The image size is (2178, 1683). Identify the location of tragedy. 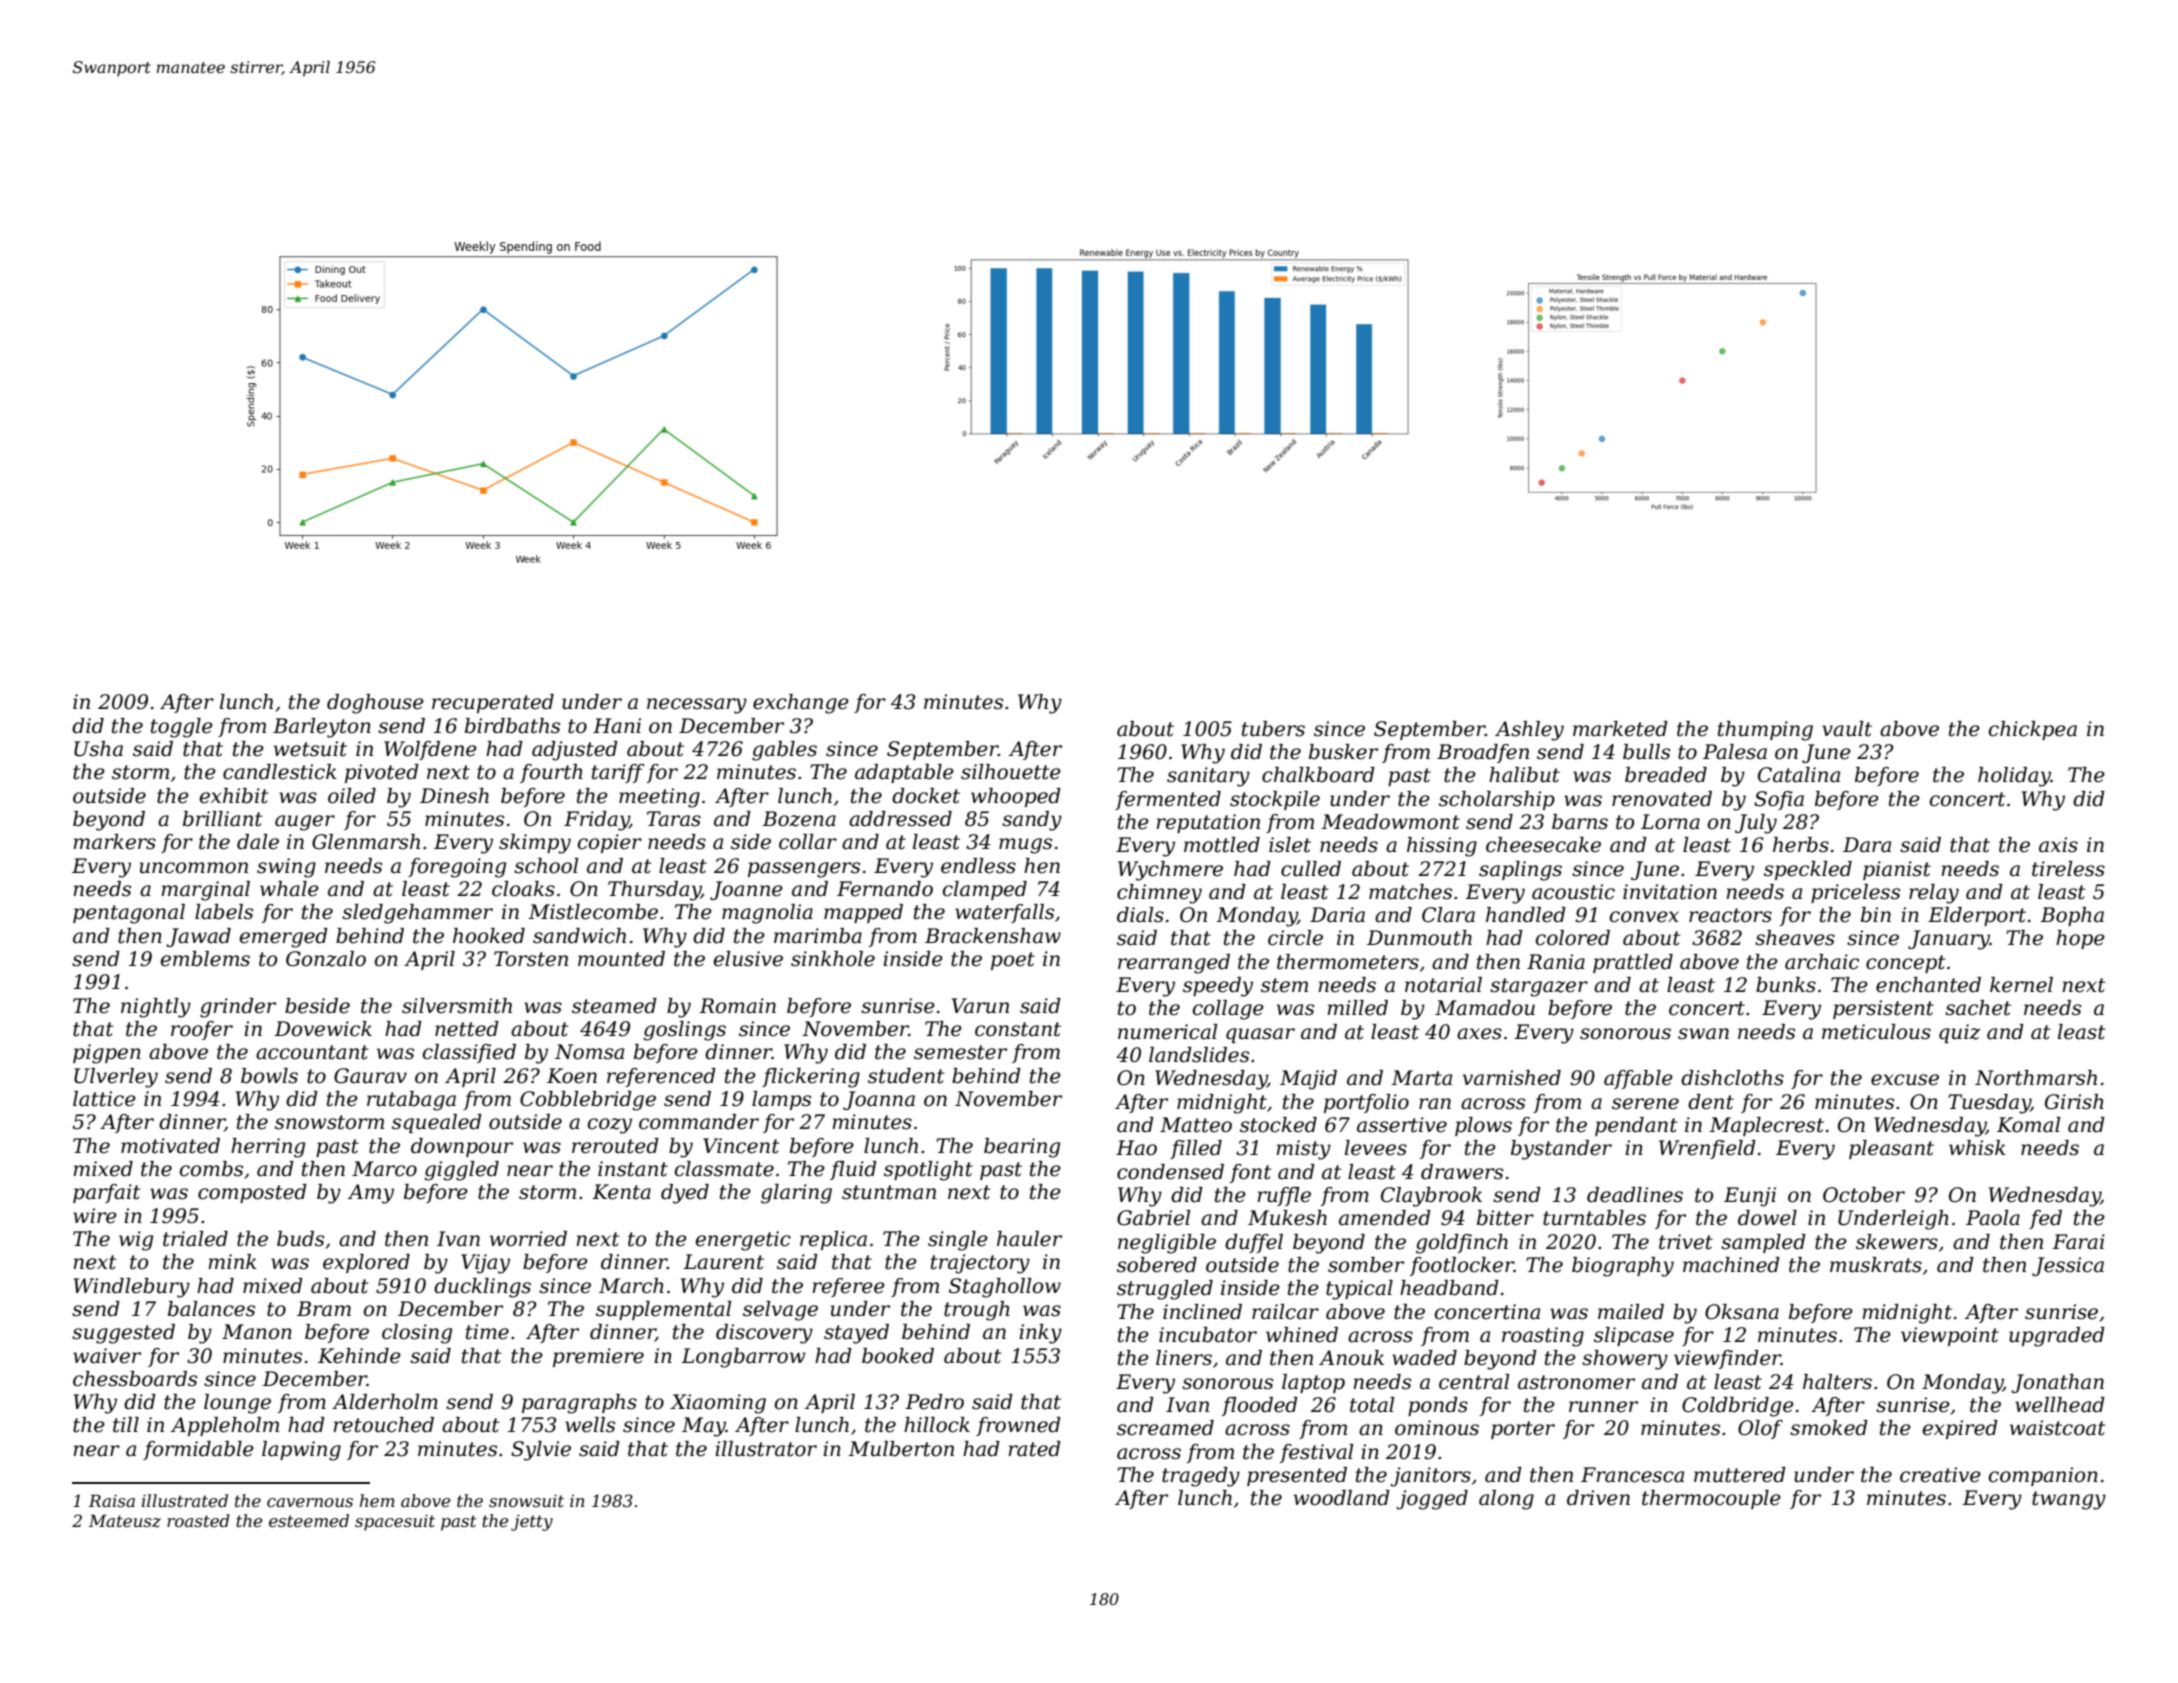
(1201, 1477).
